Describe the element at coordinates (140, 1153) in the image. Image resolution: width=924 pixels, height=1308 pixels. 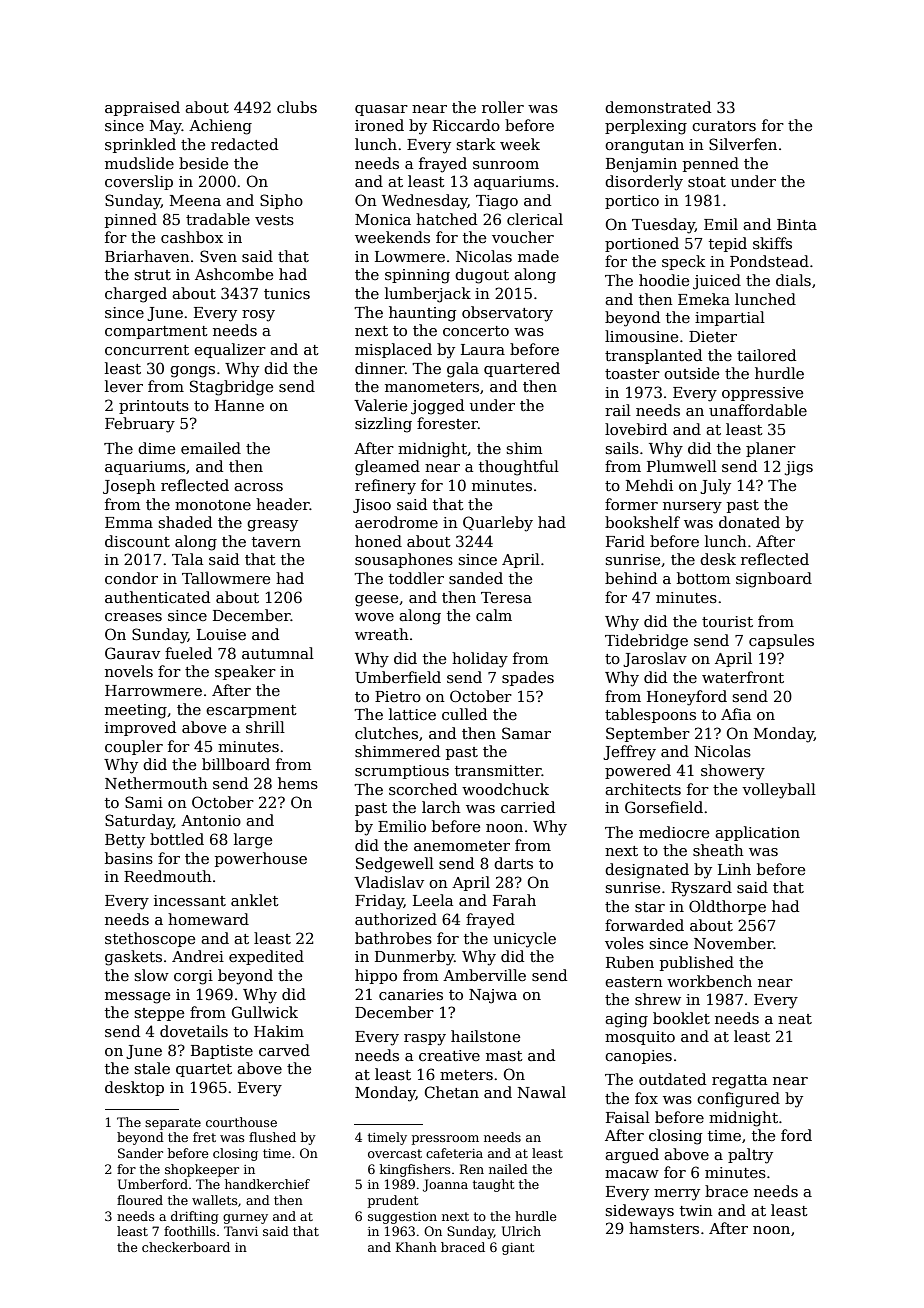
I see `Sander` at that location.
